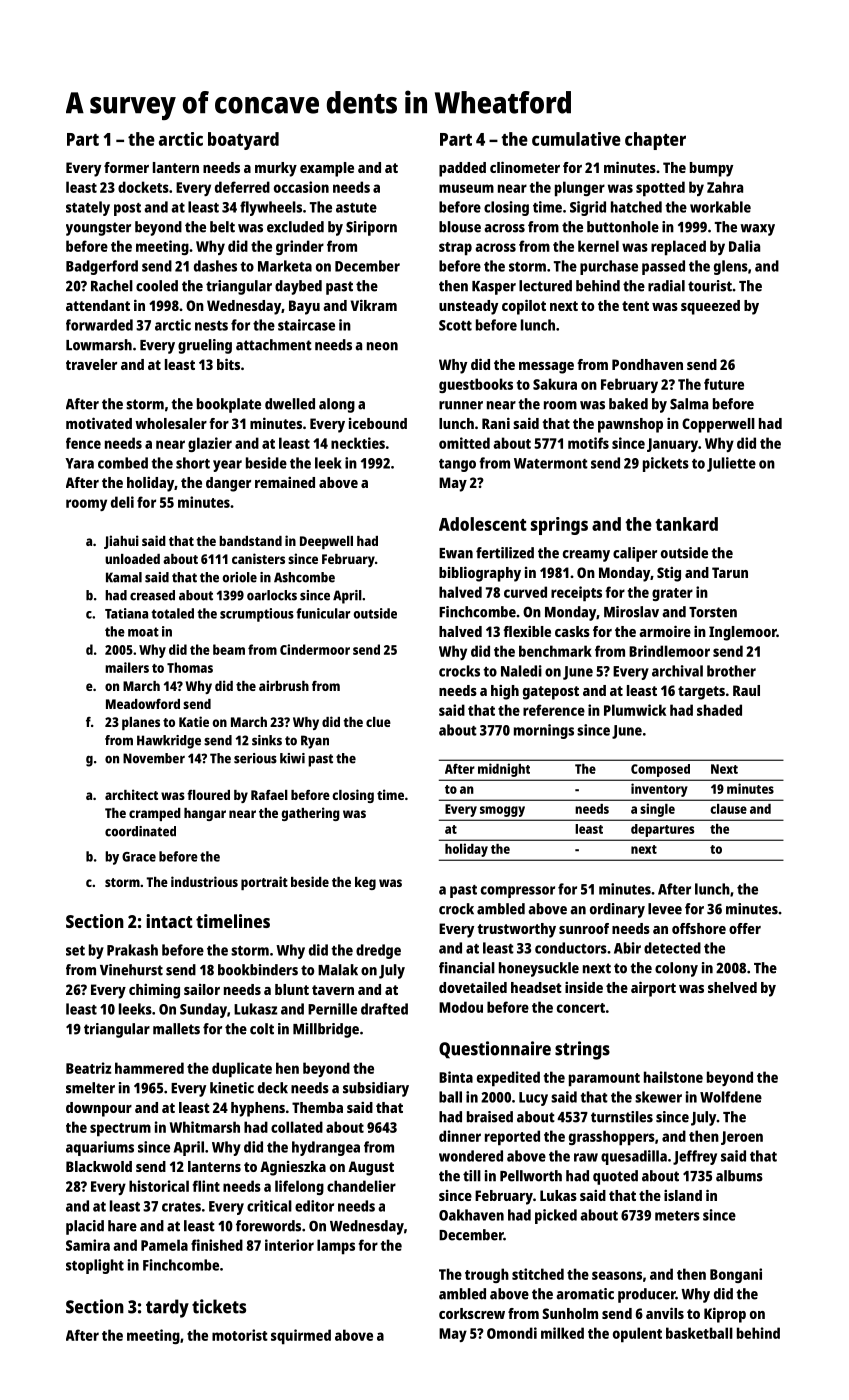 This document has height=1400, width=849. Describe the element at coordinates (655, 141) in the document. I see `chapter` at that location.
